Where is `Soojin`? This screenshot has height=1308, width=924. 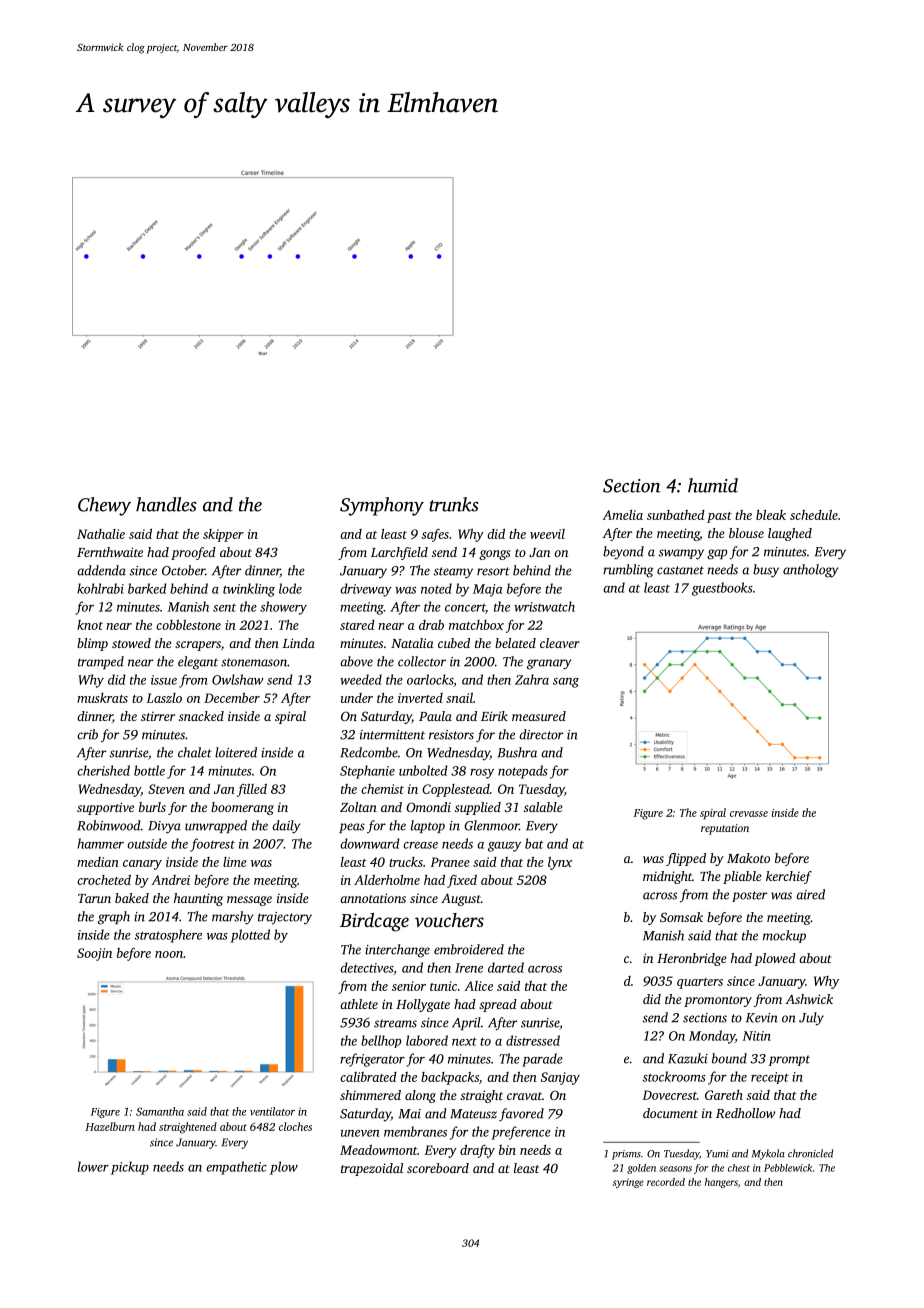
Soojin is located at coordinates (94, 954).
